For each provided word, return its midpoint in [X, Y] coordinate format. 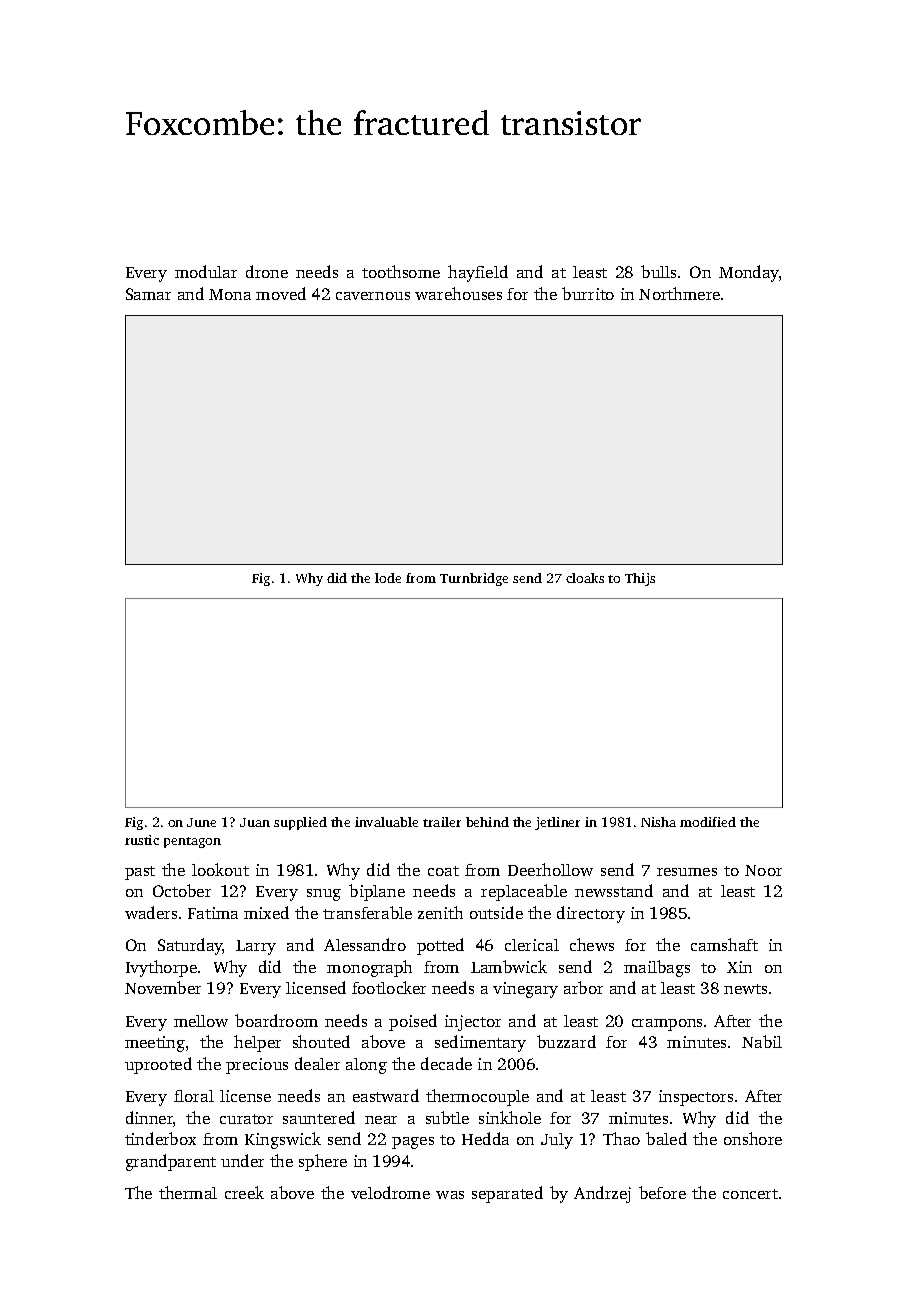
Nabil [762, 1041]
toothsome [401, 271]
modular [206, 271]
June [201, 822]
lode [388, 578]
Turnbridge [474, 579]
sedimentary [480, 1043]
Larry [256, 947]
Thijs [640, 579]
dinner [150, 1119]
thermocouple [477, 1097]
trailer [442, 822]
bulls [658, 271]
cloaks [585, 578]
